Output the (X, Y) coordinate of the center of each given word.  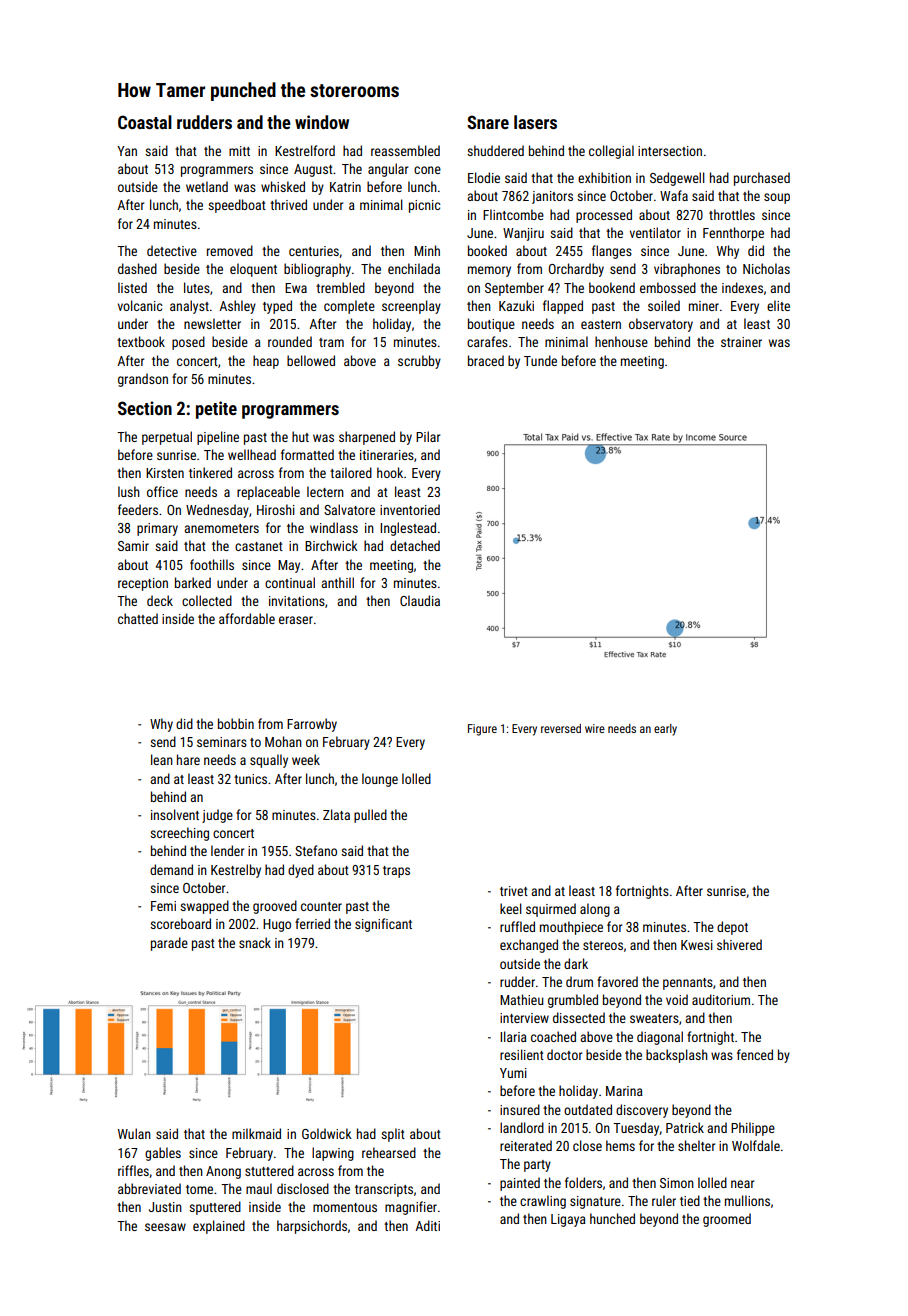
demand (171, 869)
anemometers (221, 528)
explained (219, 1227)
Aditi (427, 1225)
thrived (288, 204)
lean (162, 759)
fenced (755, 1054)
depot (732, 928)
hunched (612, 1218)
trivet (514, 891)
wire (595, 728)
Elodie (484, 177)
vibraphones (687, 270)
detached (415, 545)
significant (383, 925)
